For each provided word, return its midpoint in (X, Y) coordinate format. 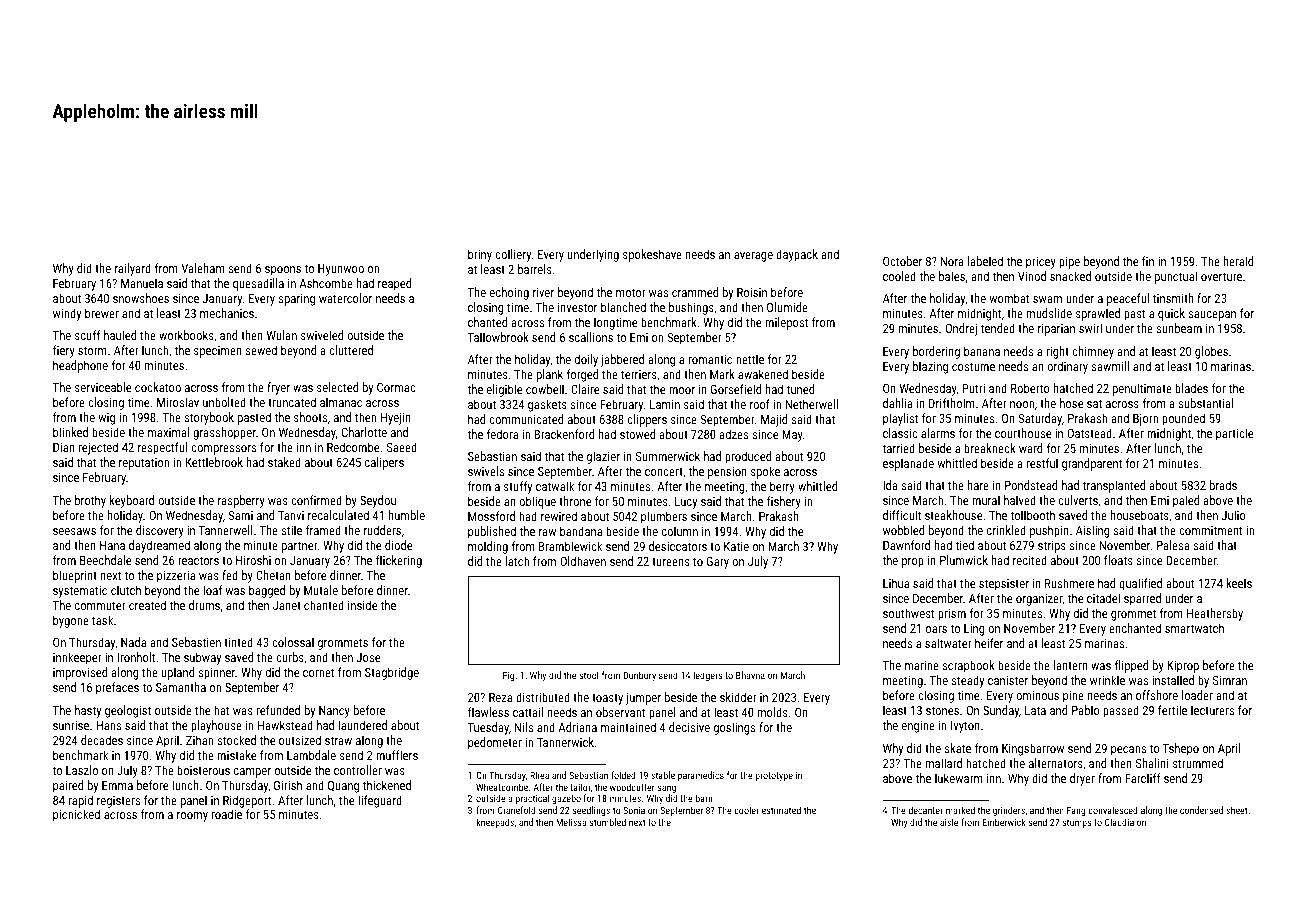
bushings (691, 308)
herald (1238, 261)
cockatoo (158, 387)
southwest (909, 613)
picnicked (76, 815)
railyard (133, 269)
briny (480, 255)
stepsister (1004, 585)
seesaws (74, 531)
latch (517, 561)
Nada (133, 642)
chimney (1093, 352)
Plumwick (964, 560)
